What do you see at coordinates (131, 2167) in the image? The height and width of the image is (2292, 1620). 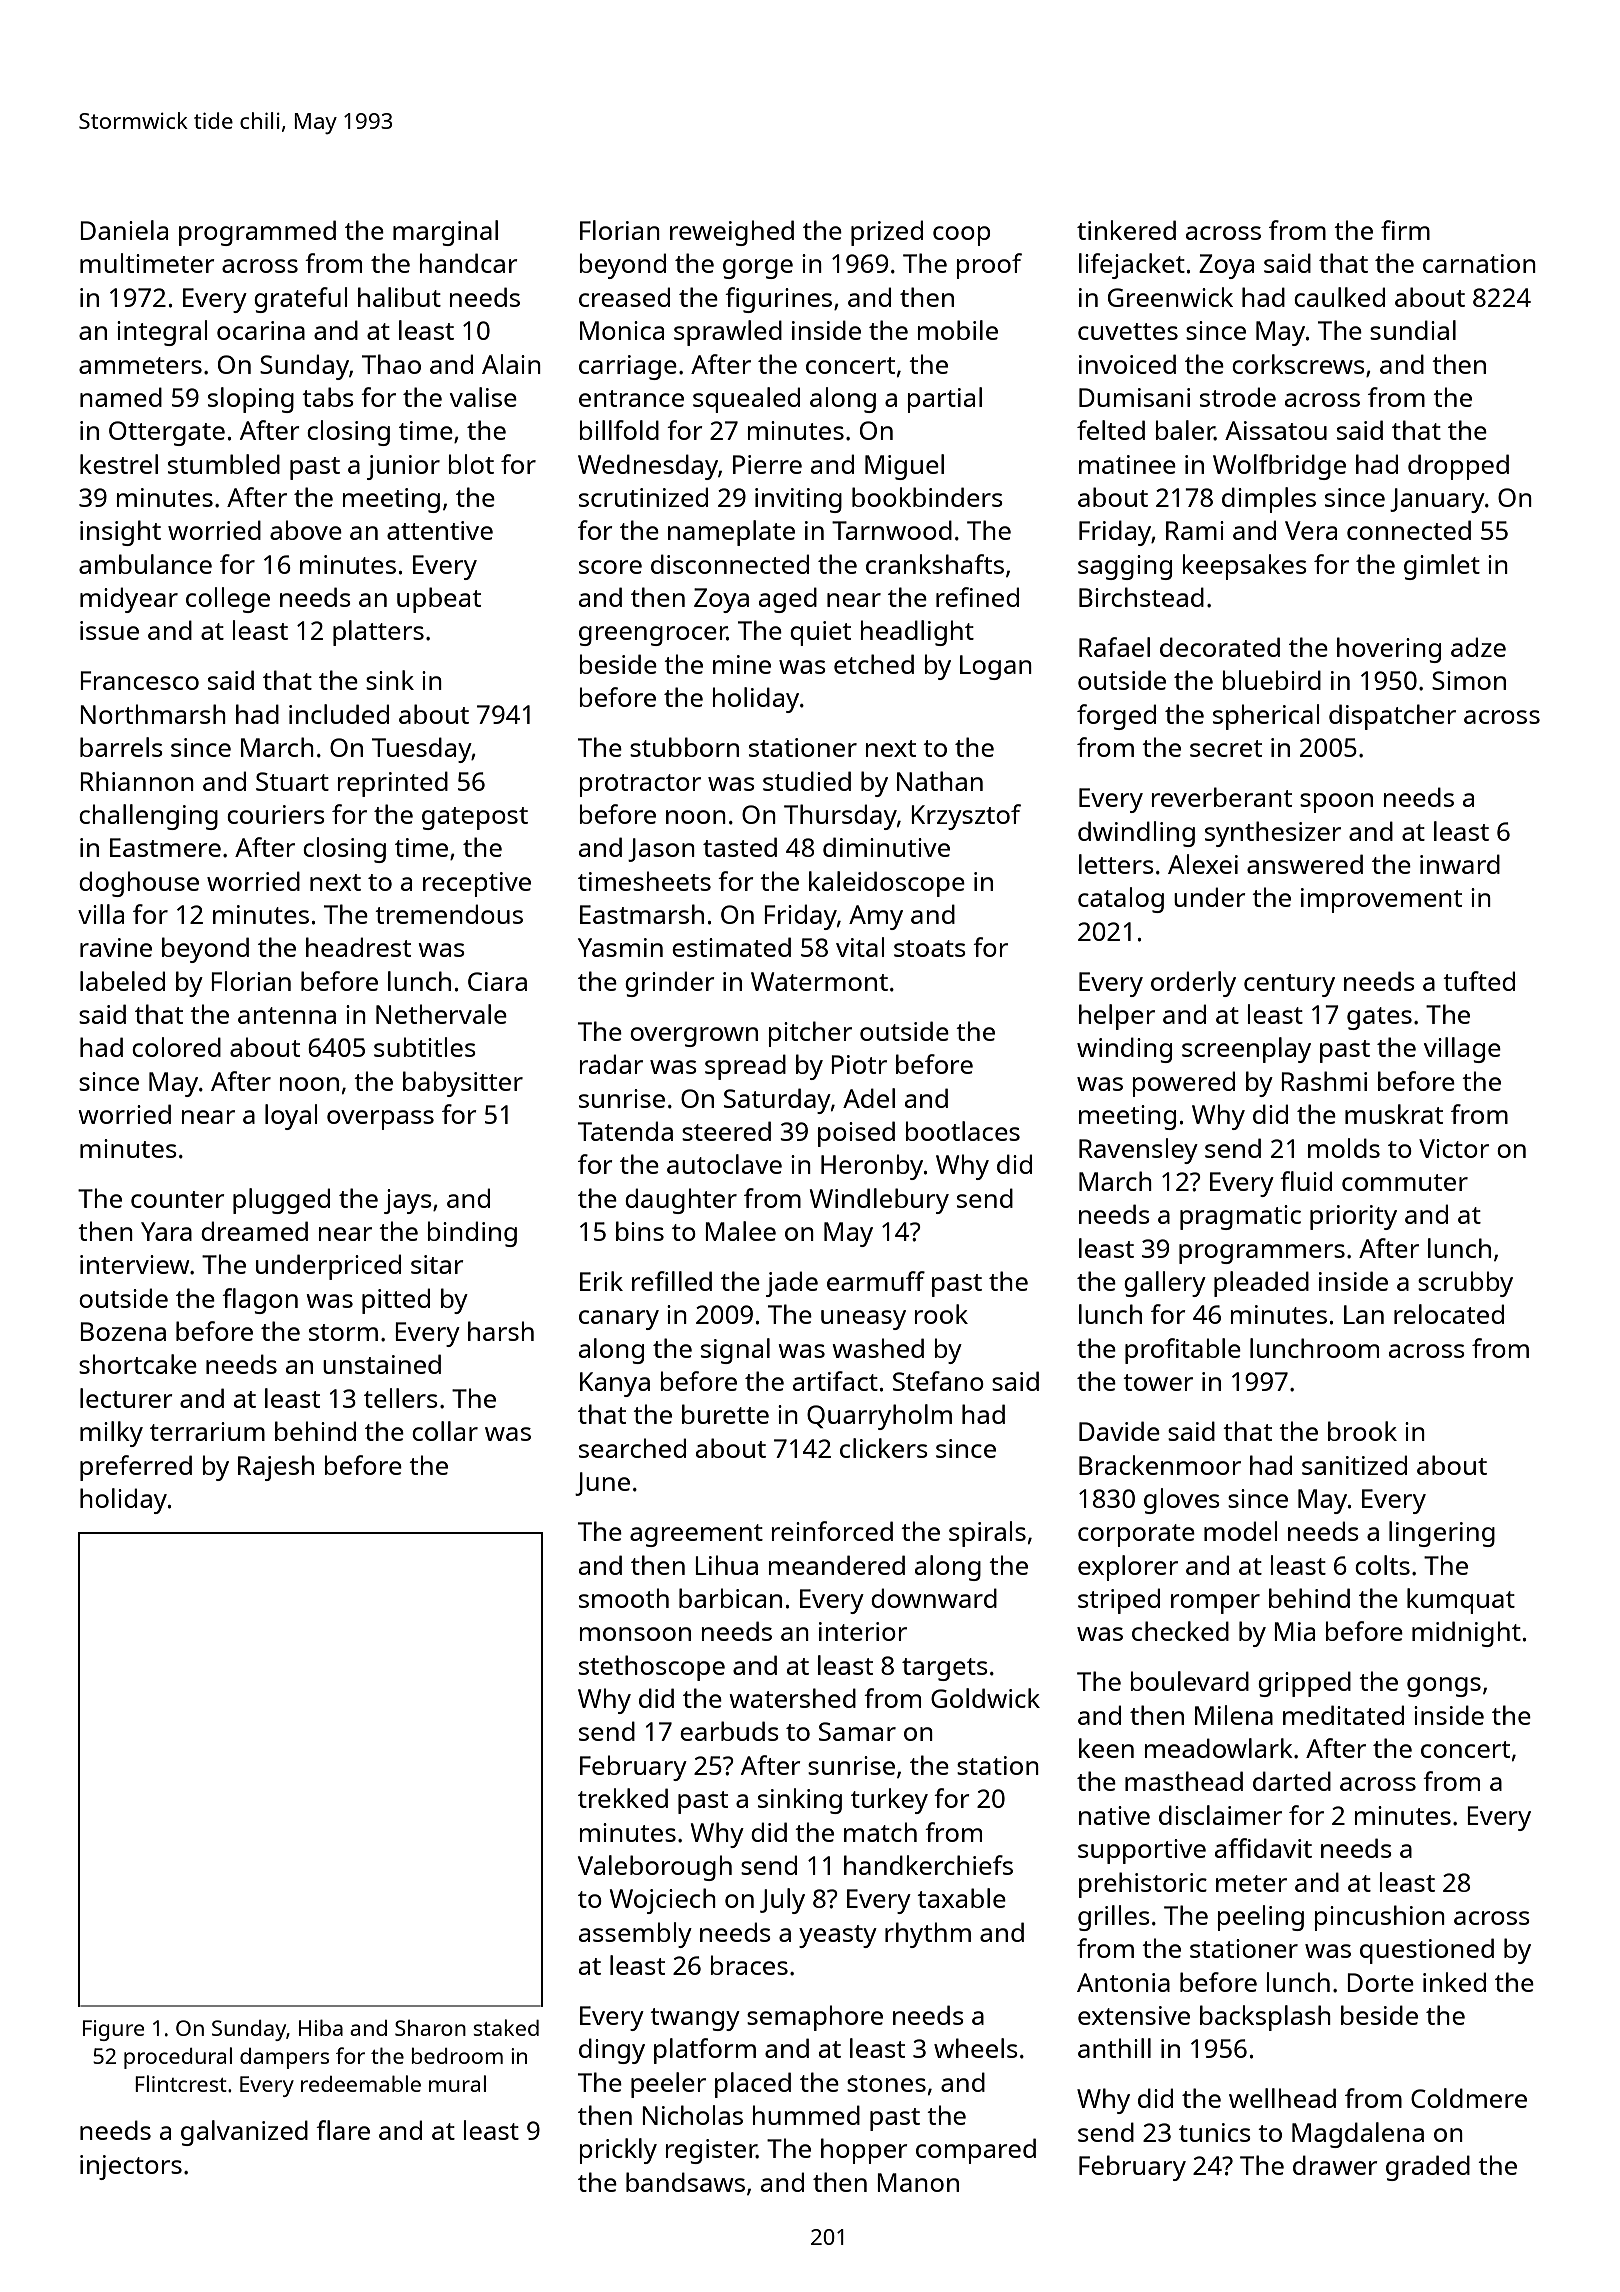 I see `injectors` at bounding box center [131, 2167].
